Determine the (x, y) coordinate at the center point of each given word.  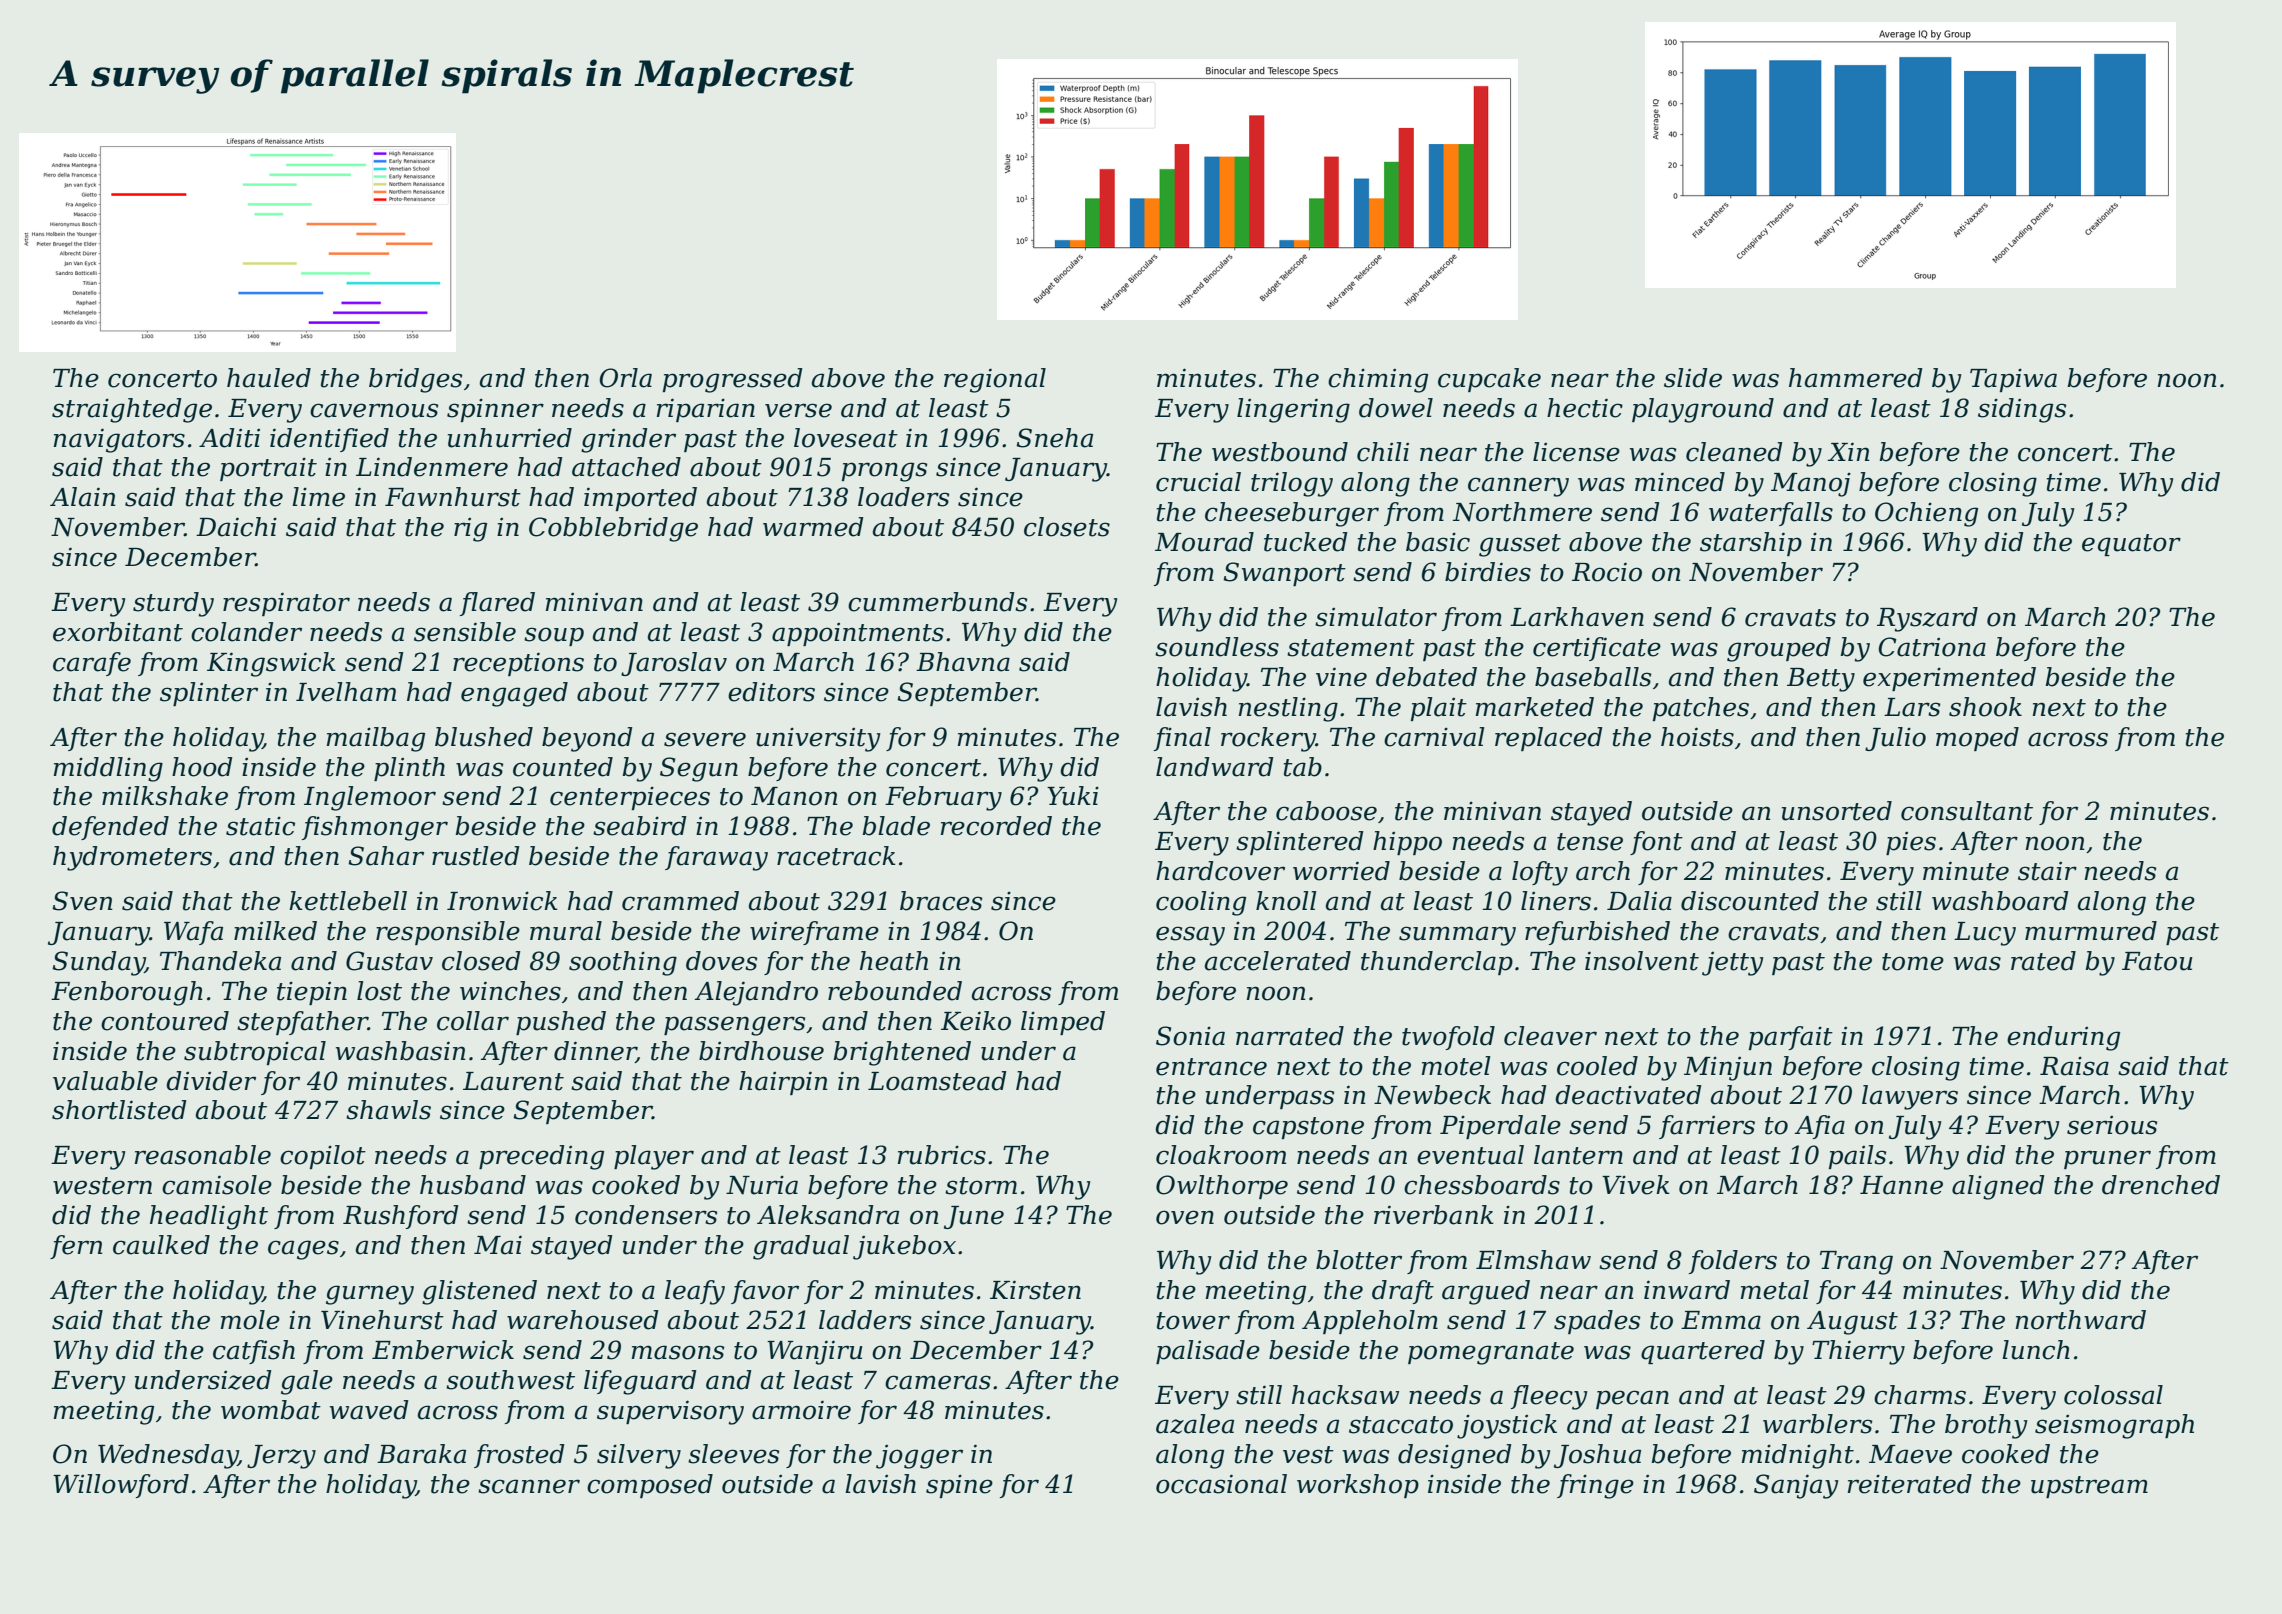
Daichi (236, 527)
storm (981, 1186)
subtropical (255, 1053)
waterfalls (1771, 514)
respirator (286, 604)
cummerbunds (937, 602)
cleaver (1550, 1036)
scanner (529, 1486)
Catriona (1932, 647)
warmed (813, 527)
